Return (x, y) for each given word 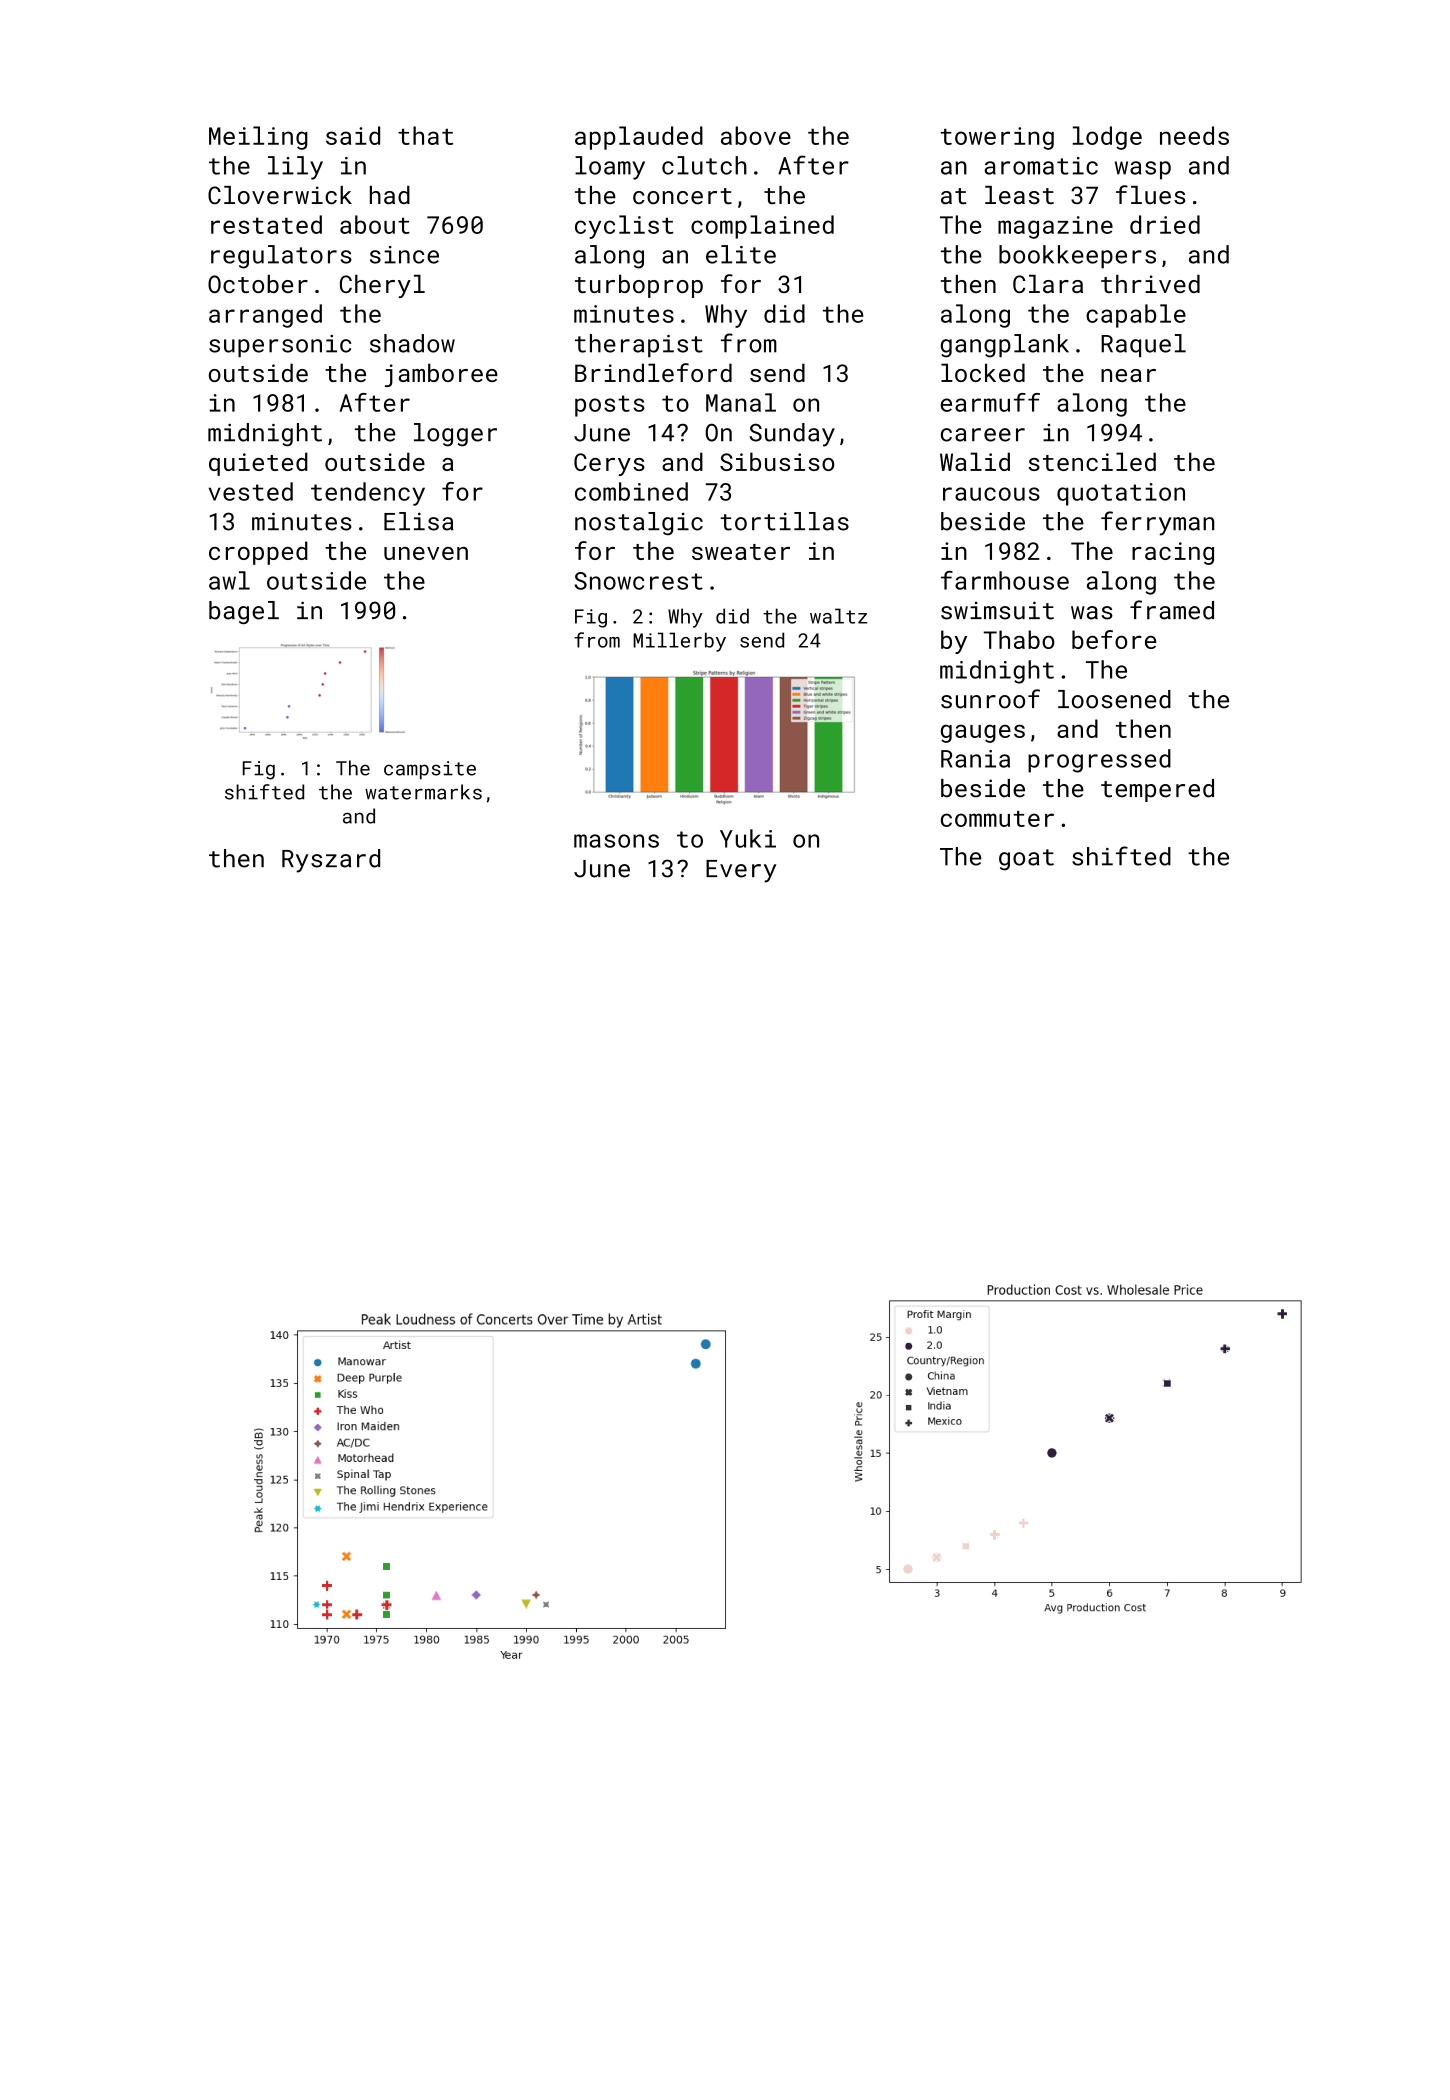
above (756, 135)
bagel (244, 612)
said (353, 135)
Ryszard (331, 861)
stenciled (1092, 461)
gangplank (1005, 346)
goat (1026, 860)
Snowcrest (638, 581)
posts (610, 406)
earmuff (990, 402)
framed (1172, 610)
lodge (1107, 138)
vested (251, 491)
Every (741, 871)
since (404, 255)
